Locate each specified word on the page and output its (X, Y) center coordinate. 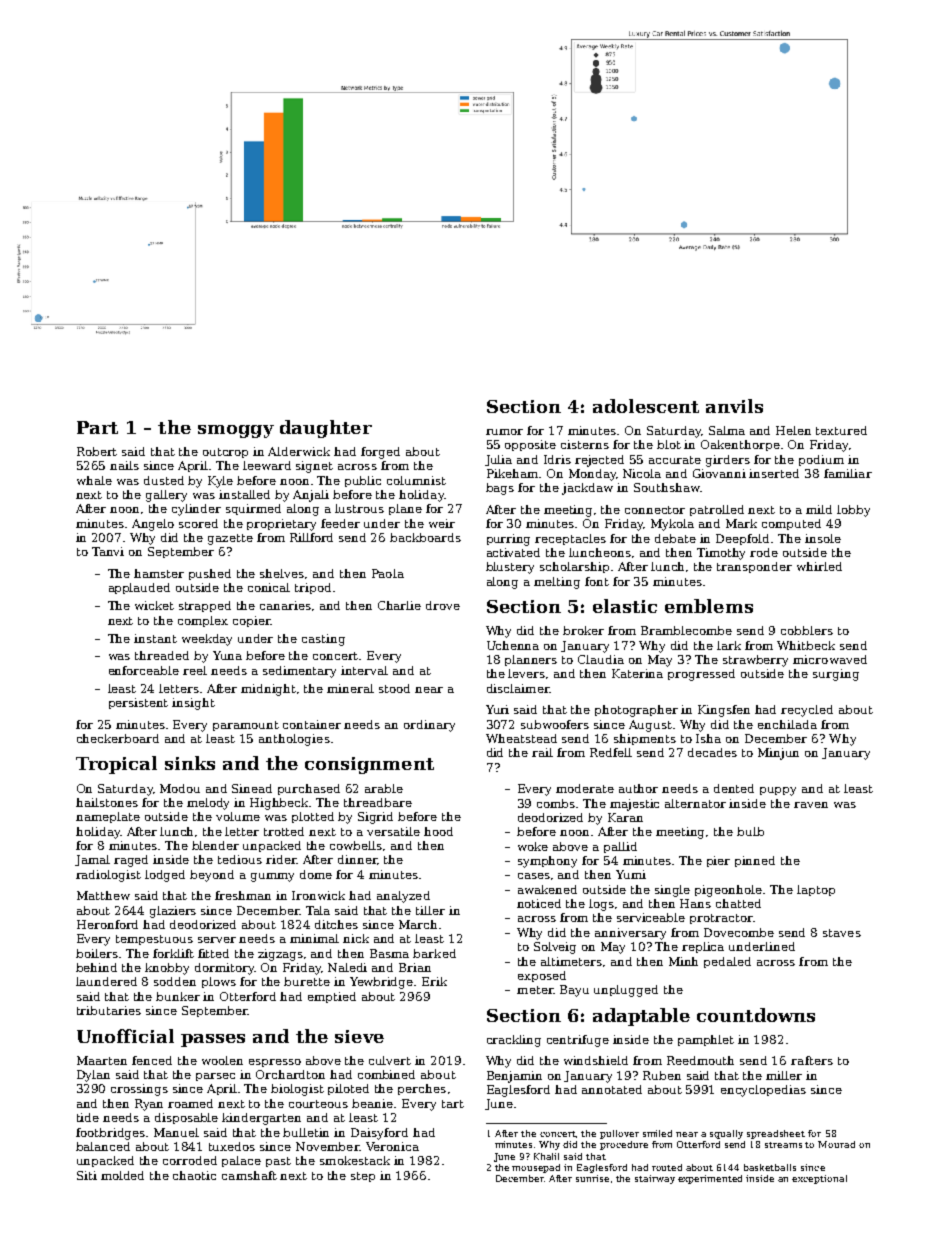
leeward (267, 465)
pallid (620, 847)
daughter (326, 429)
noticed (539, 903)
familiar (848, 473)
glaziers (173, 912)
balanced (103, 1146)
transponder (754, 567)
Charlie (399, 605)
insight (193, 704)
